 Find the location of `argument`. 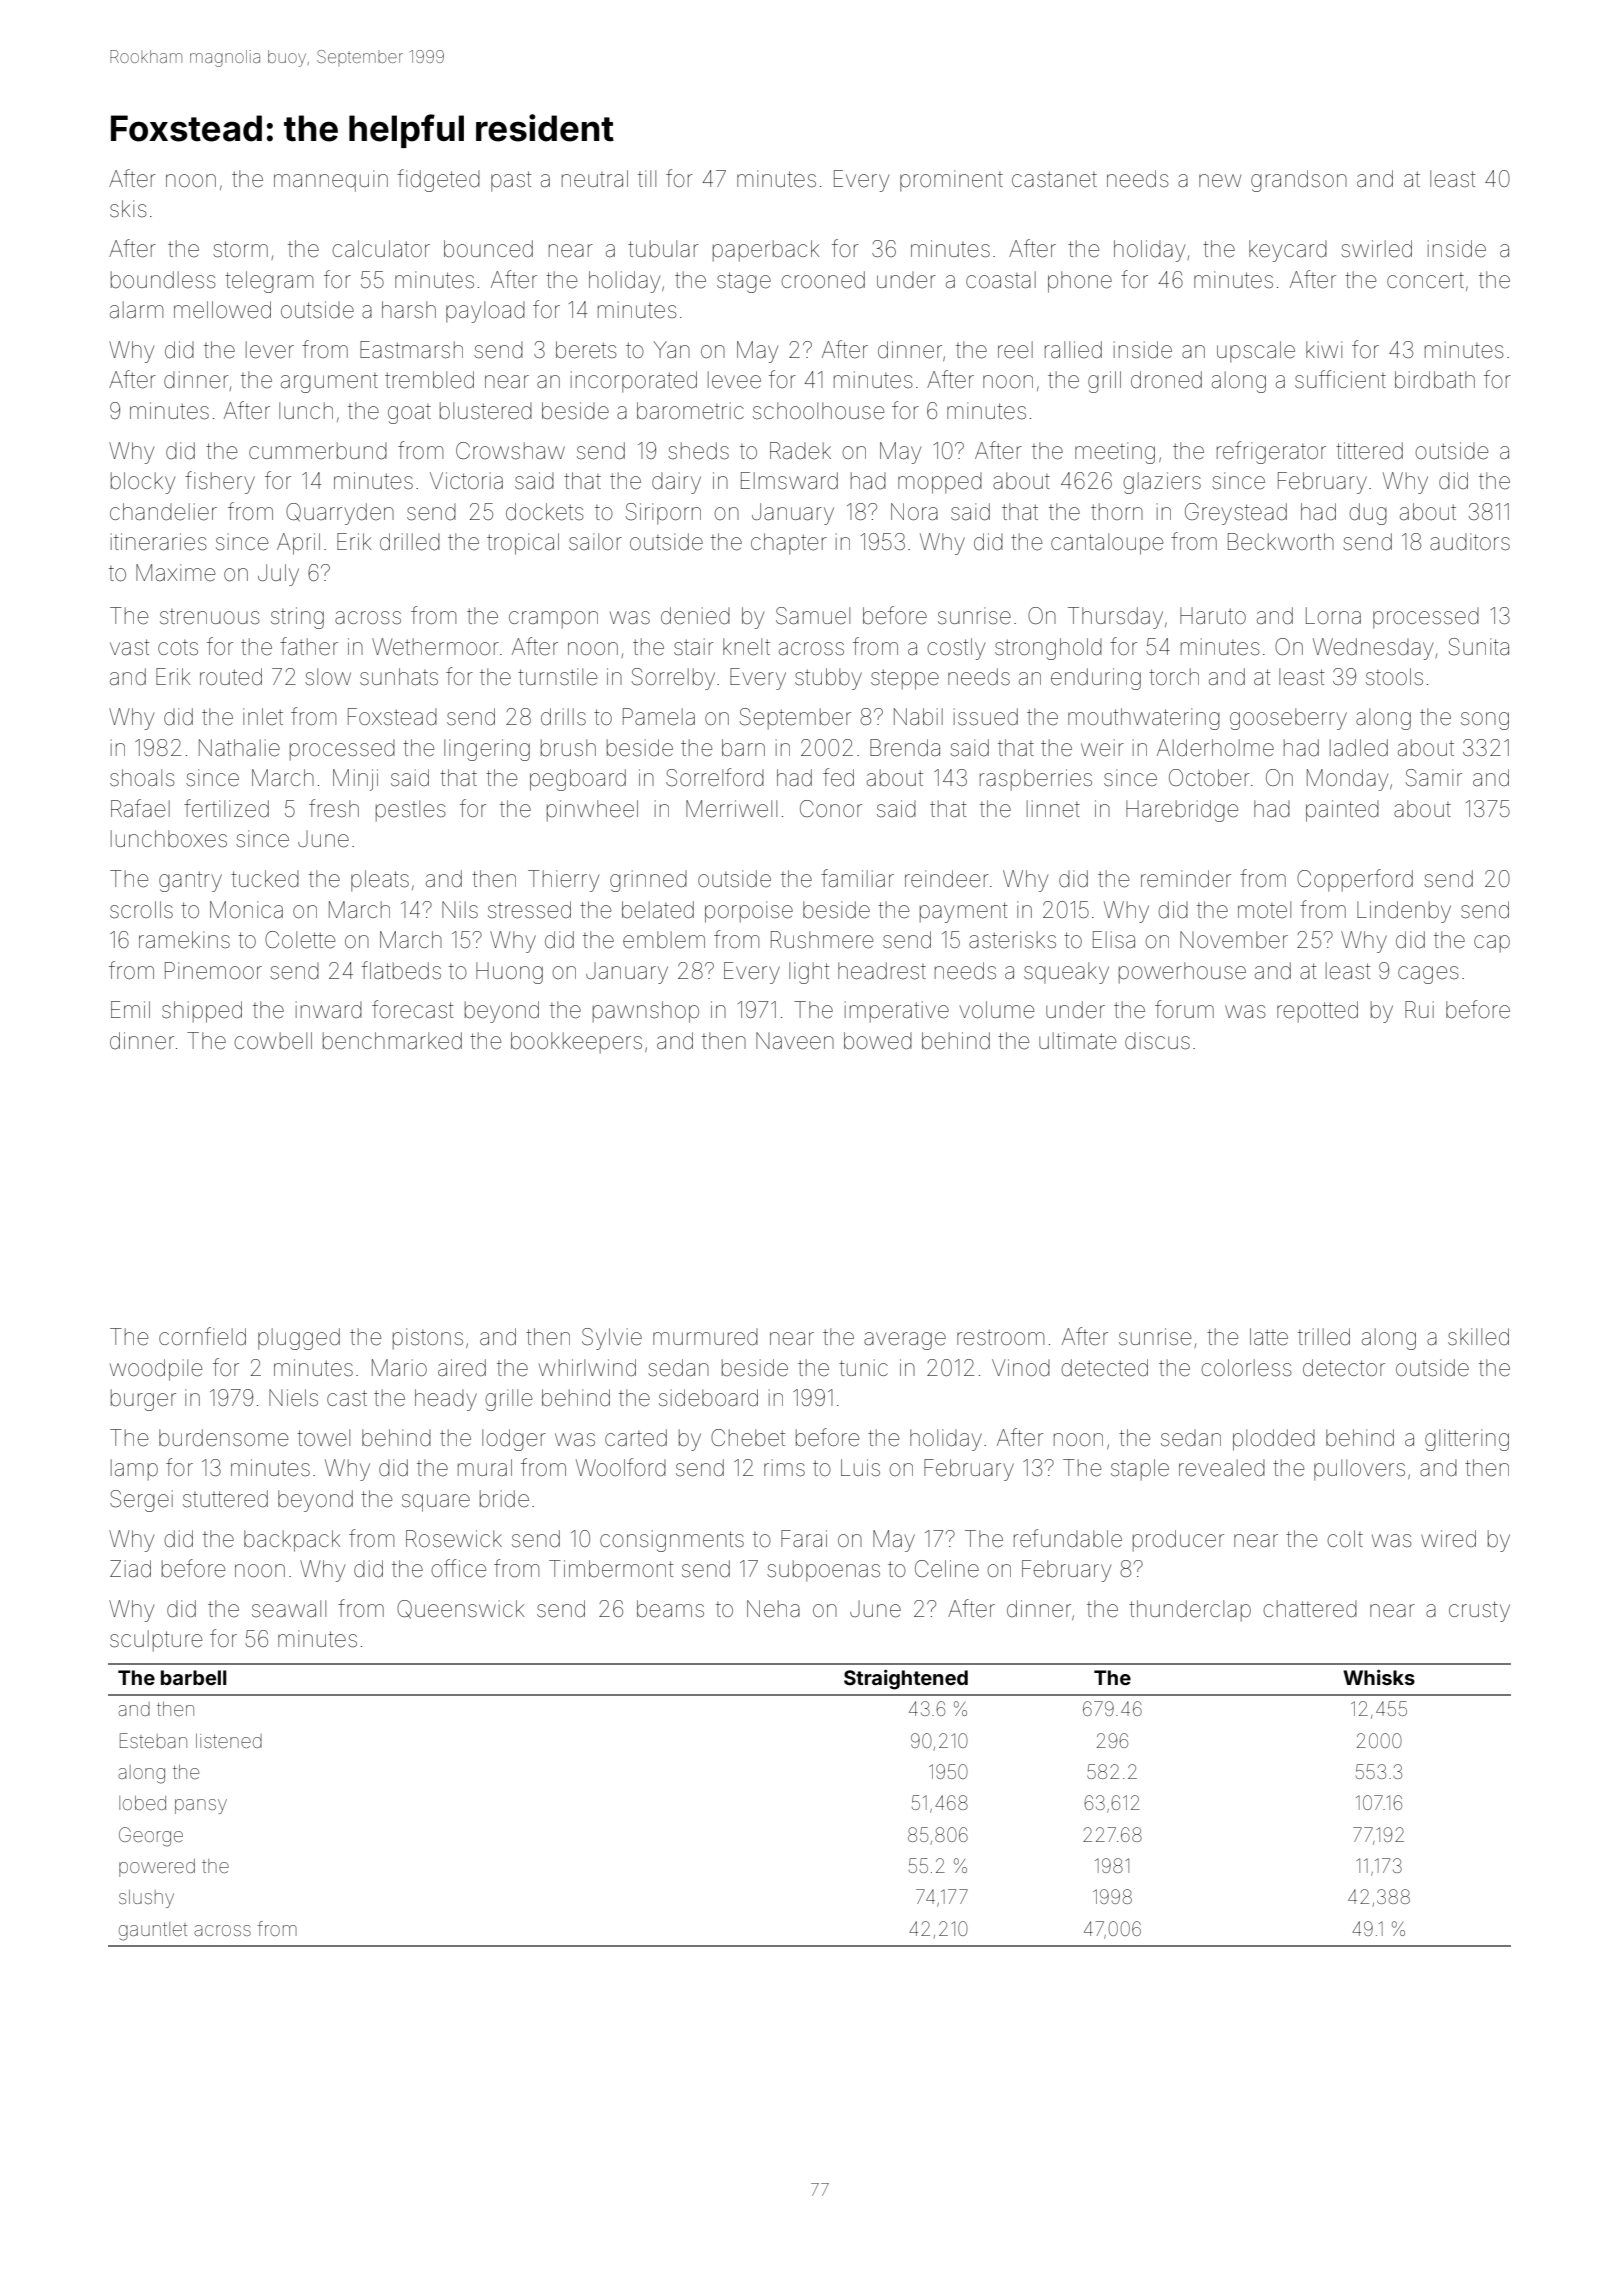

argument is located at coordinates (329, 383).
